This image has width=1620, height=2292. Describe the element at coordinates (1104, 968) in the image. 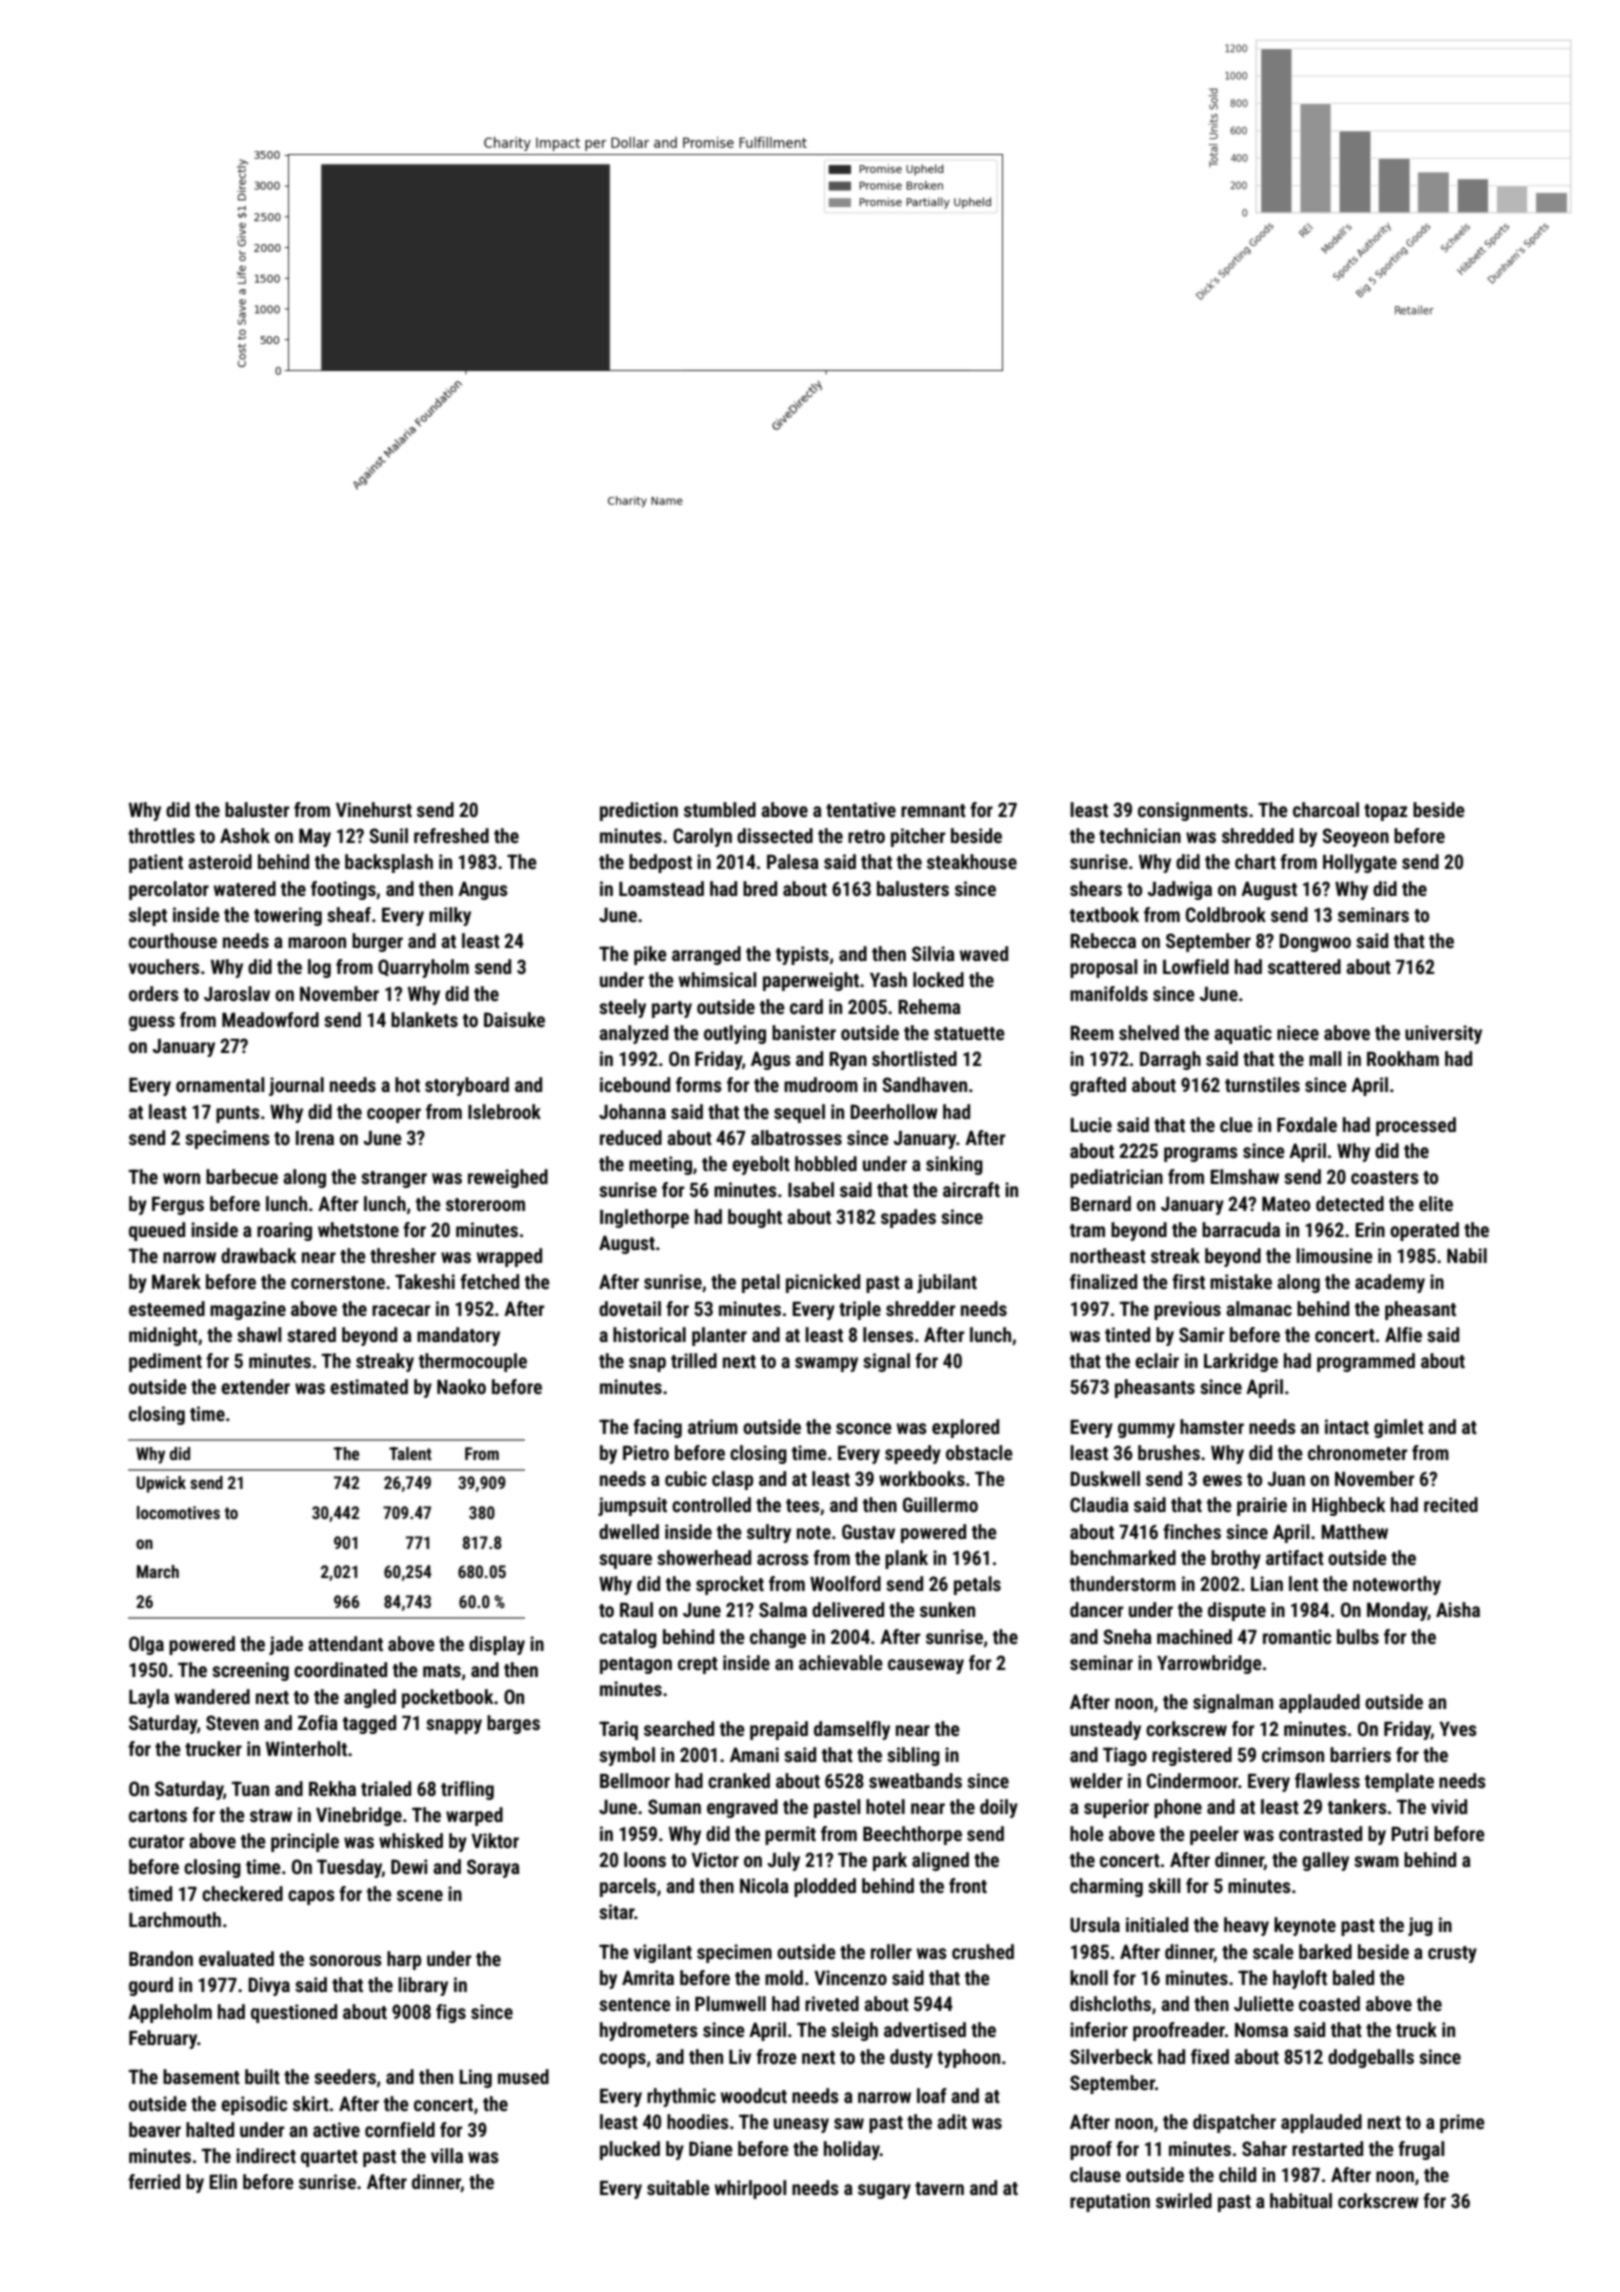

I see `proposal` at that location.
